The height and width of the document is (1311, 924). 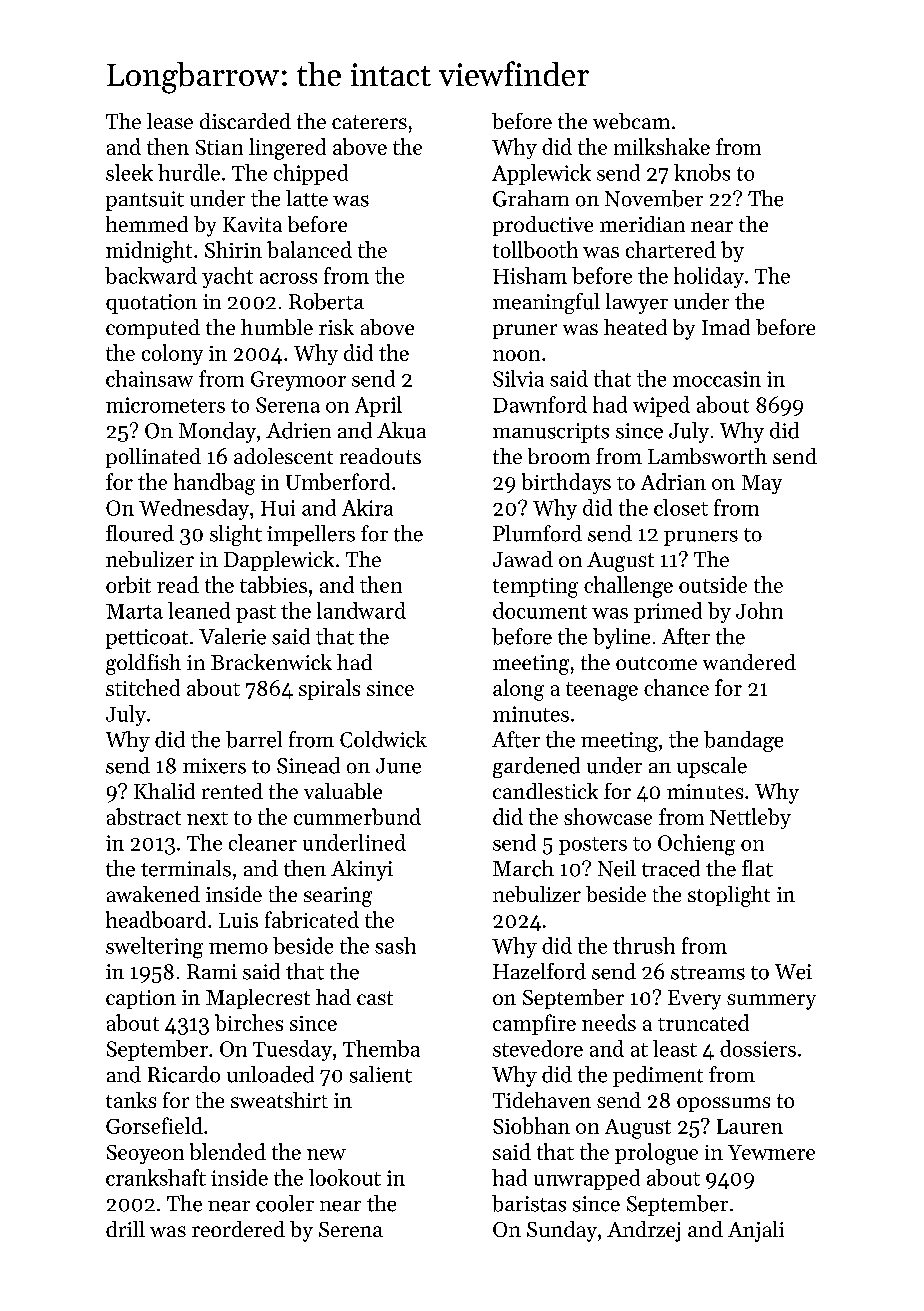 What do you see at coordinates (361, 610) in the document?
I see `landward` at bounding box center [361, 610].
